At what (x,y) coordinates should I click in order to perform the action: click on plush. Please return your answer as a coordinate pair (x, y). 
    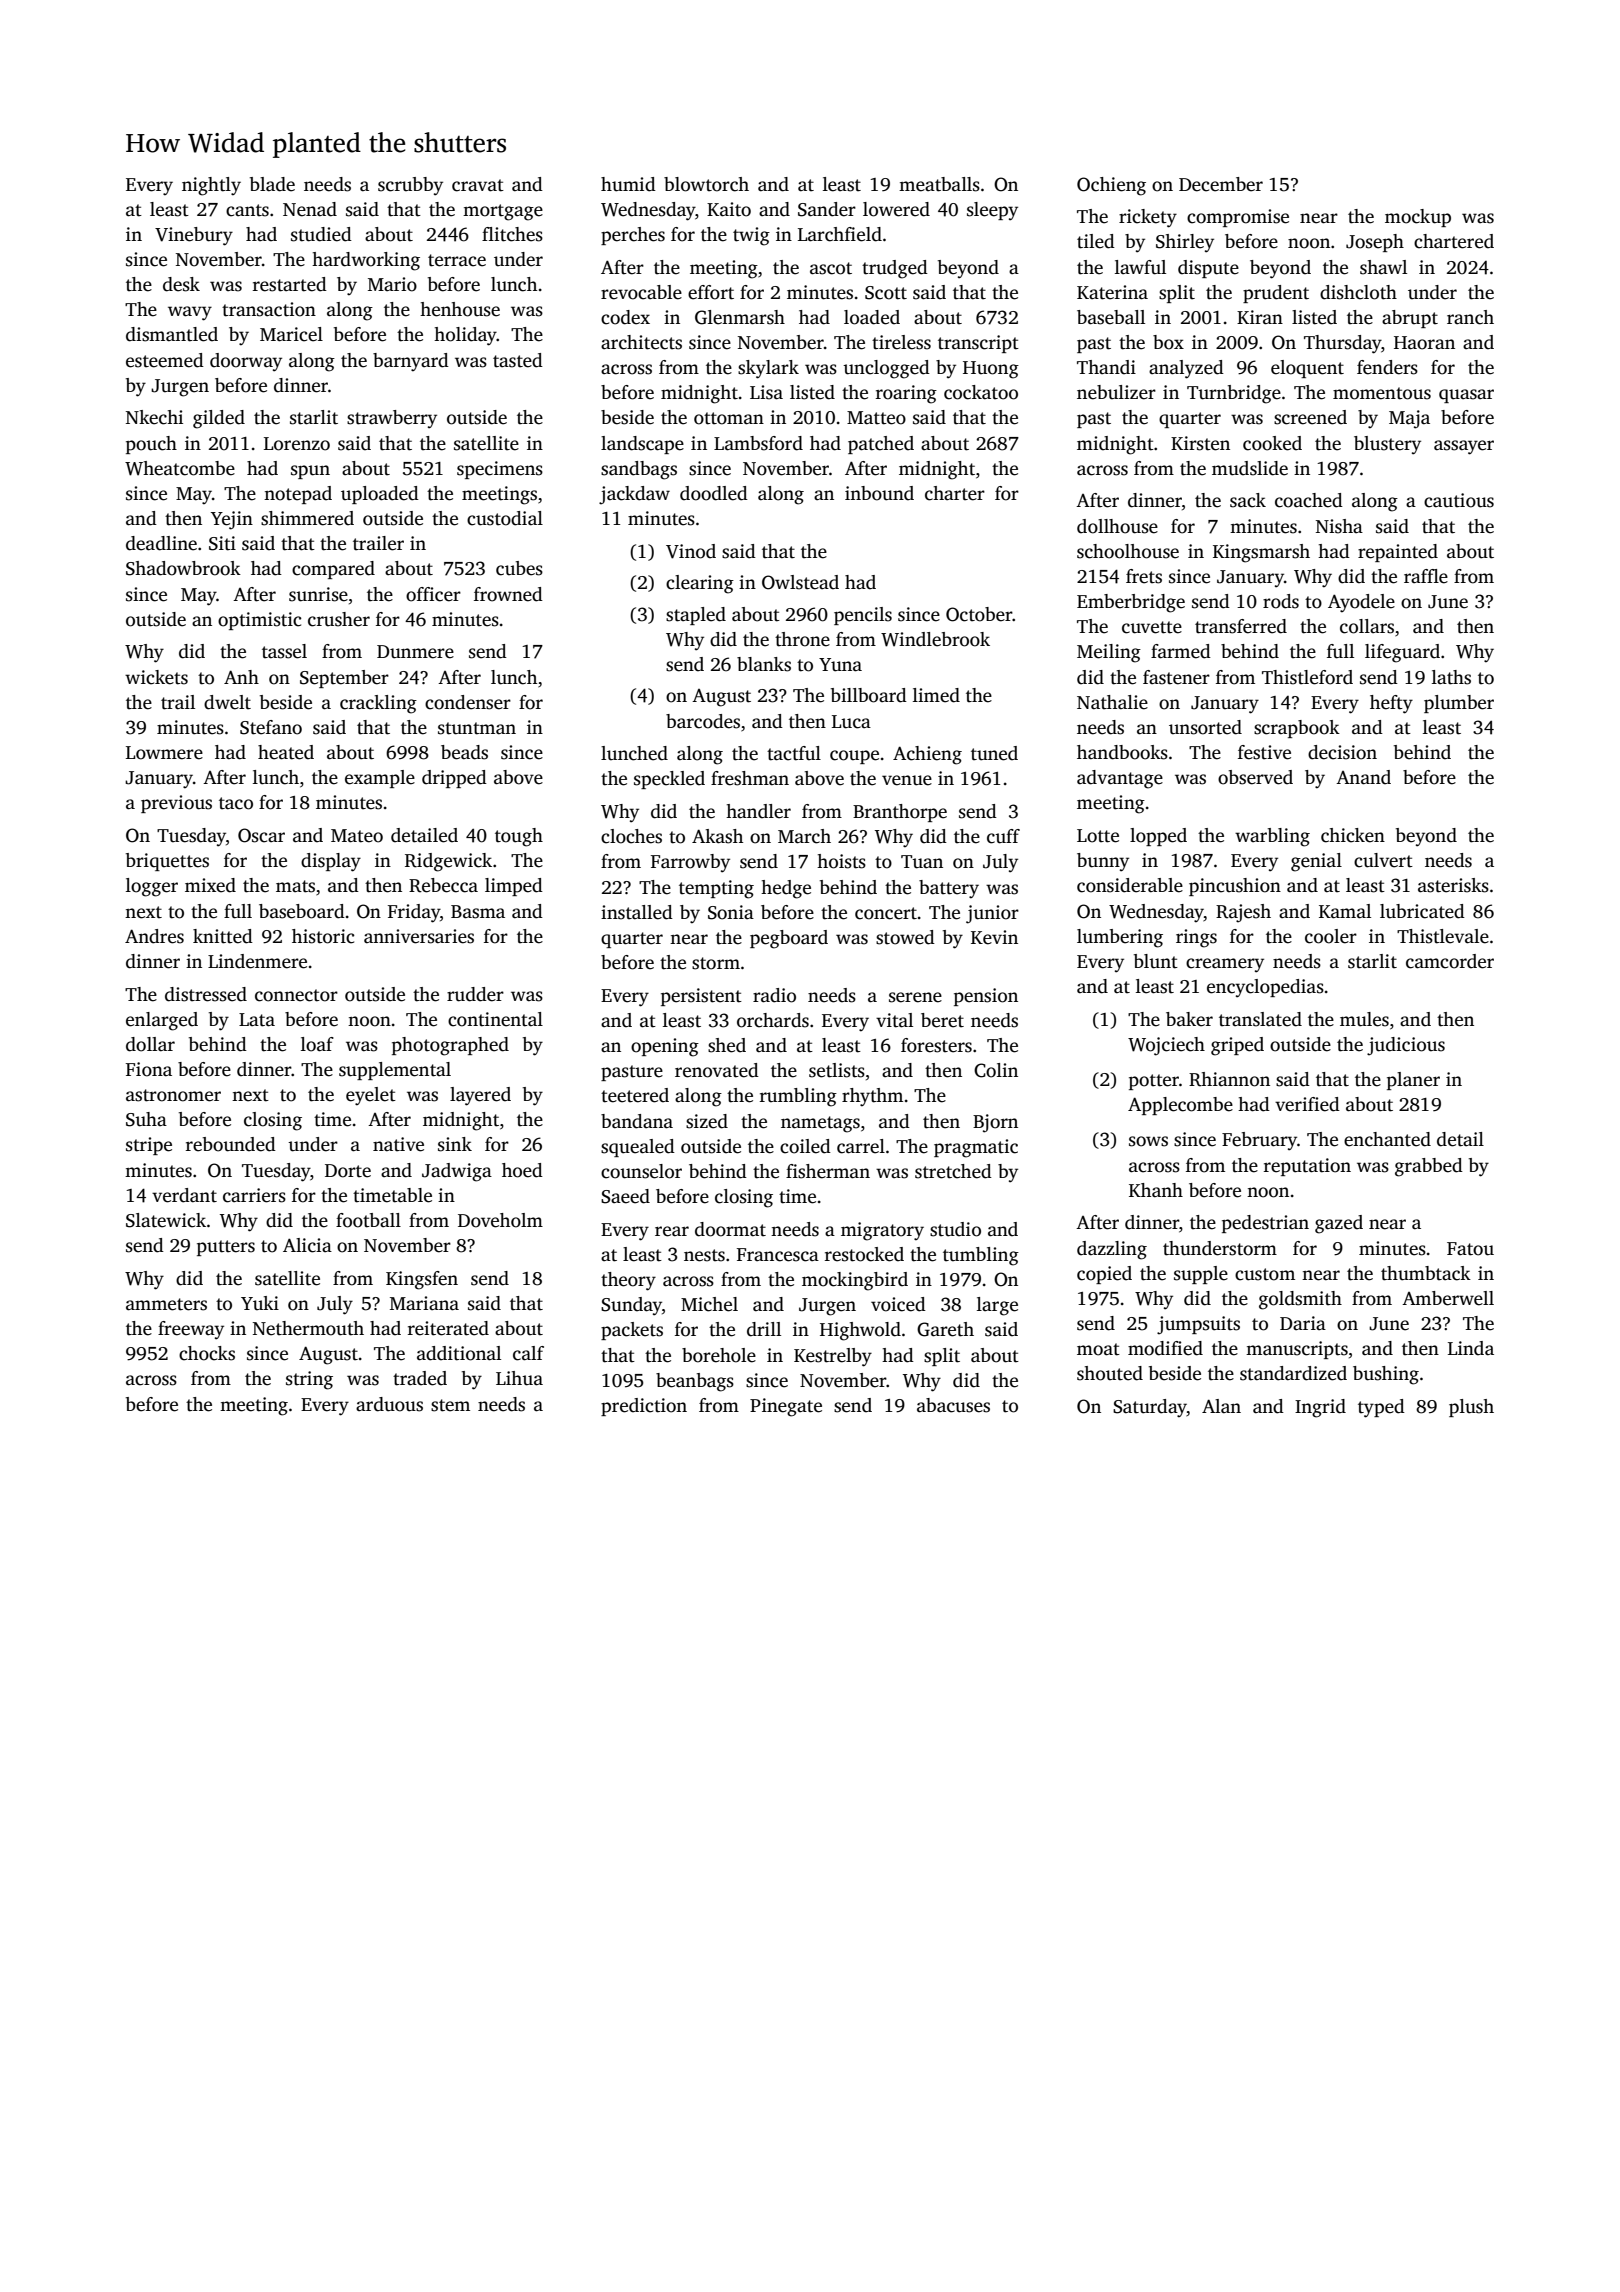
    Looking at the image, I should click on (1471, 1408).
